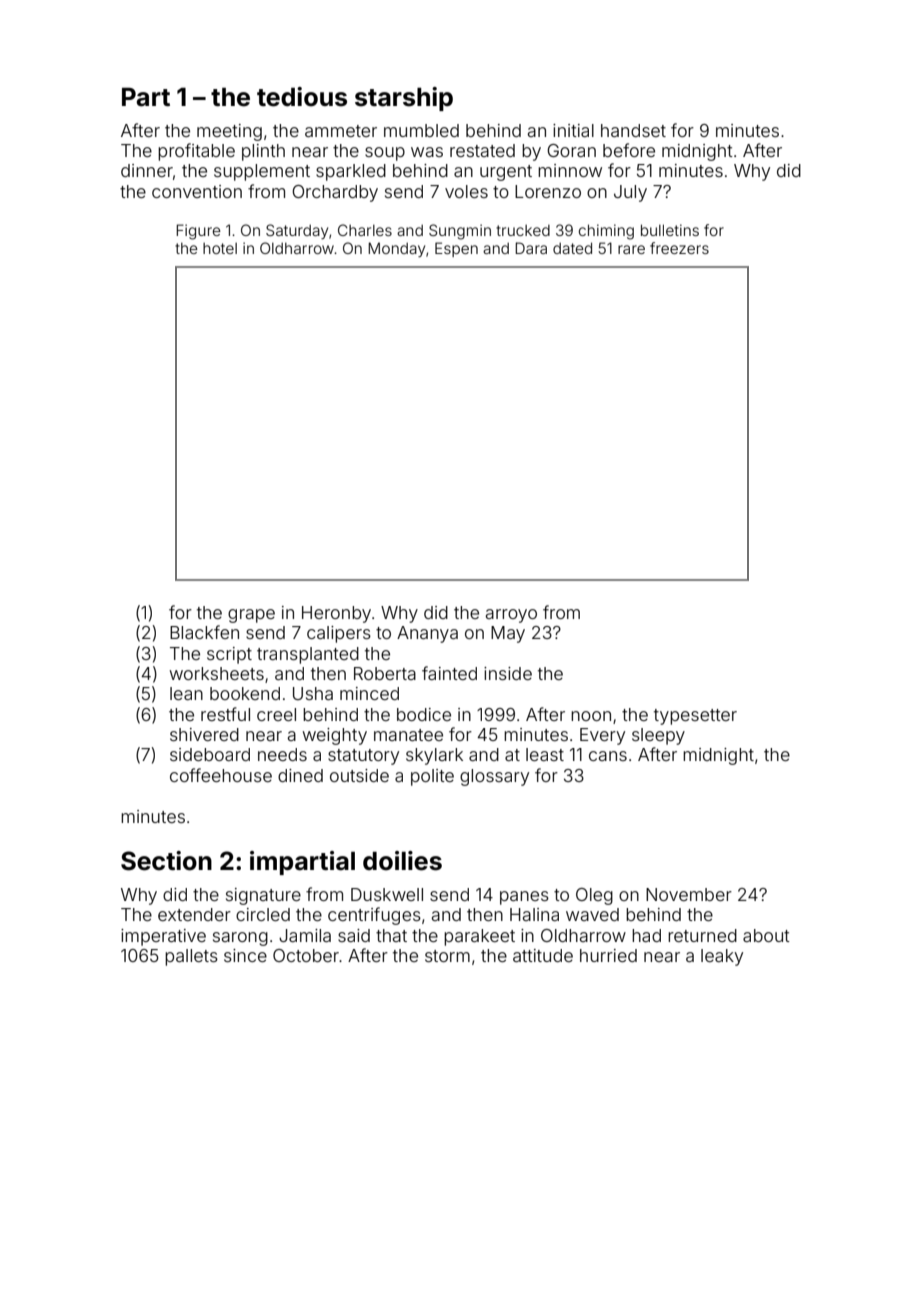 The width and height of the page is (924, 1308). I want to click on noon, so click(591, 716).
